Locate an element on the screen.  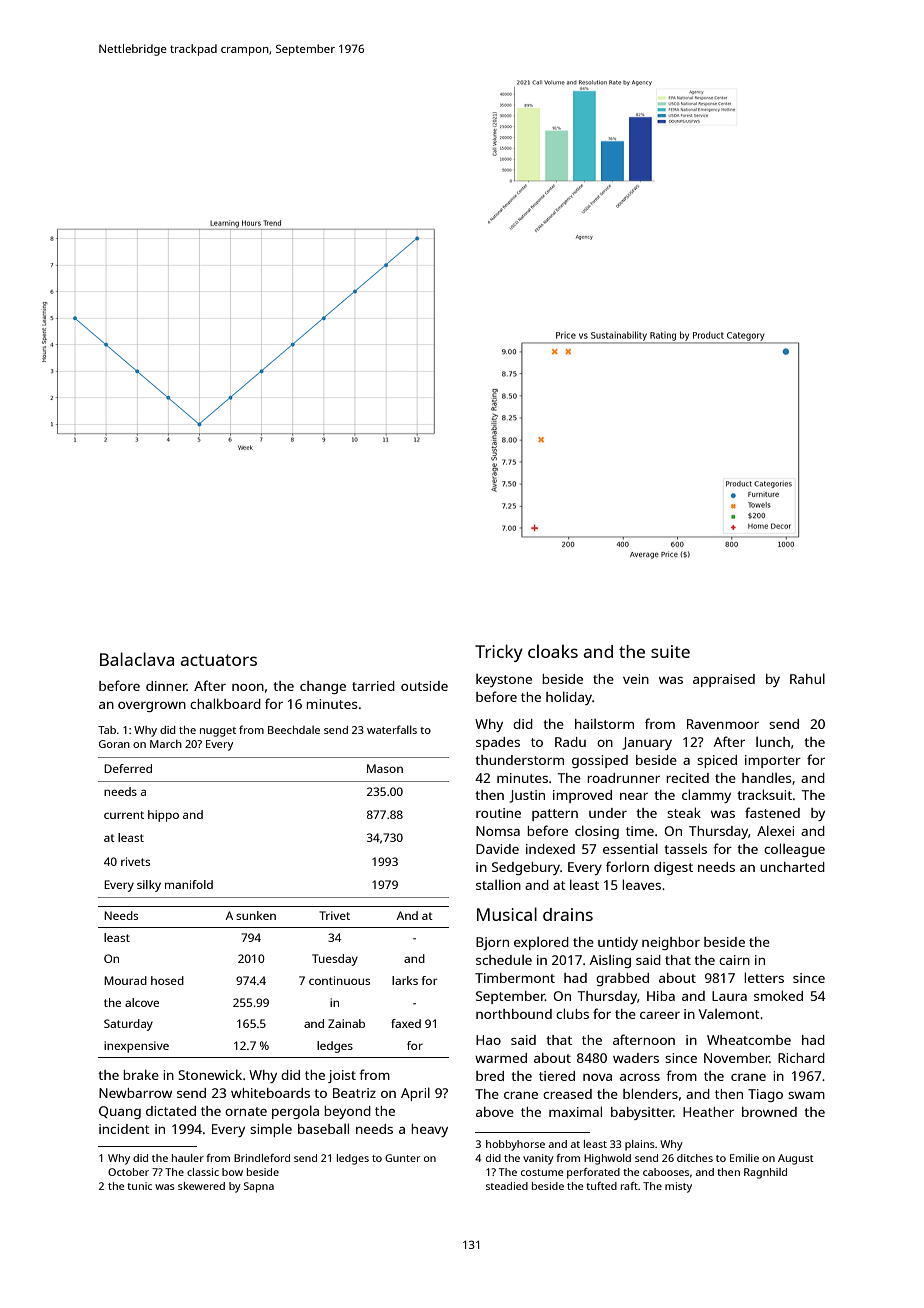
steadied is located at coordinates (507, 1186).
